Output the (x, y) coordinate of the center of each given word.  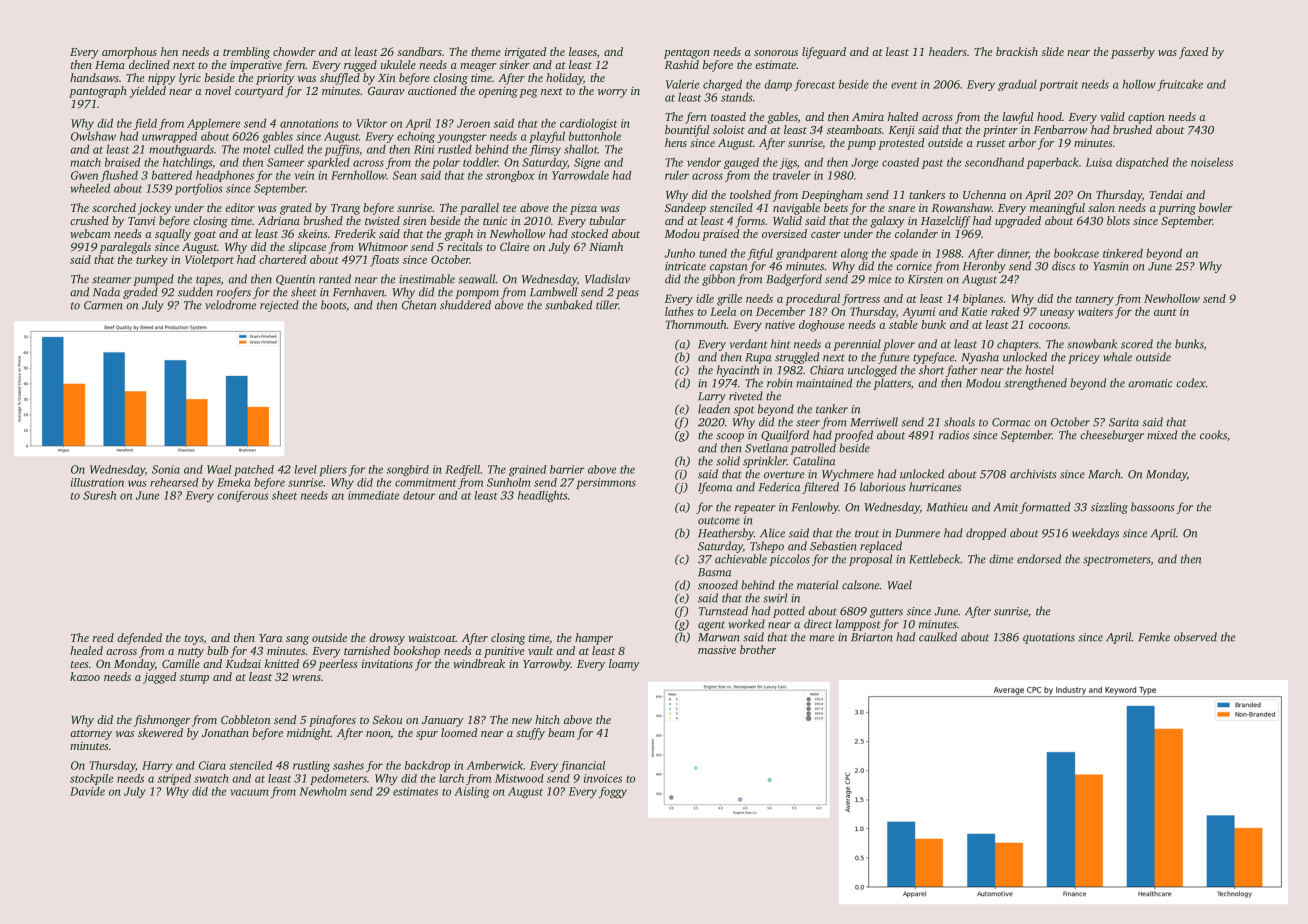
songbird (407, 470)
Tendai (1166, 194)
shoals (959, 422)
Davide (87, 791)
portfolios (199, 189)
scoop (730, 437)
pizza (583, 209)
